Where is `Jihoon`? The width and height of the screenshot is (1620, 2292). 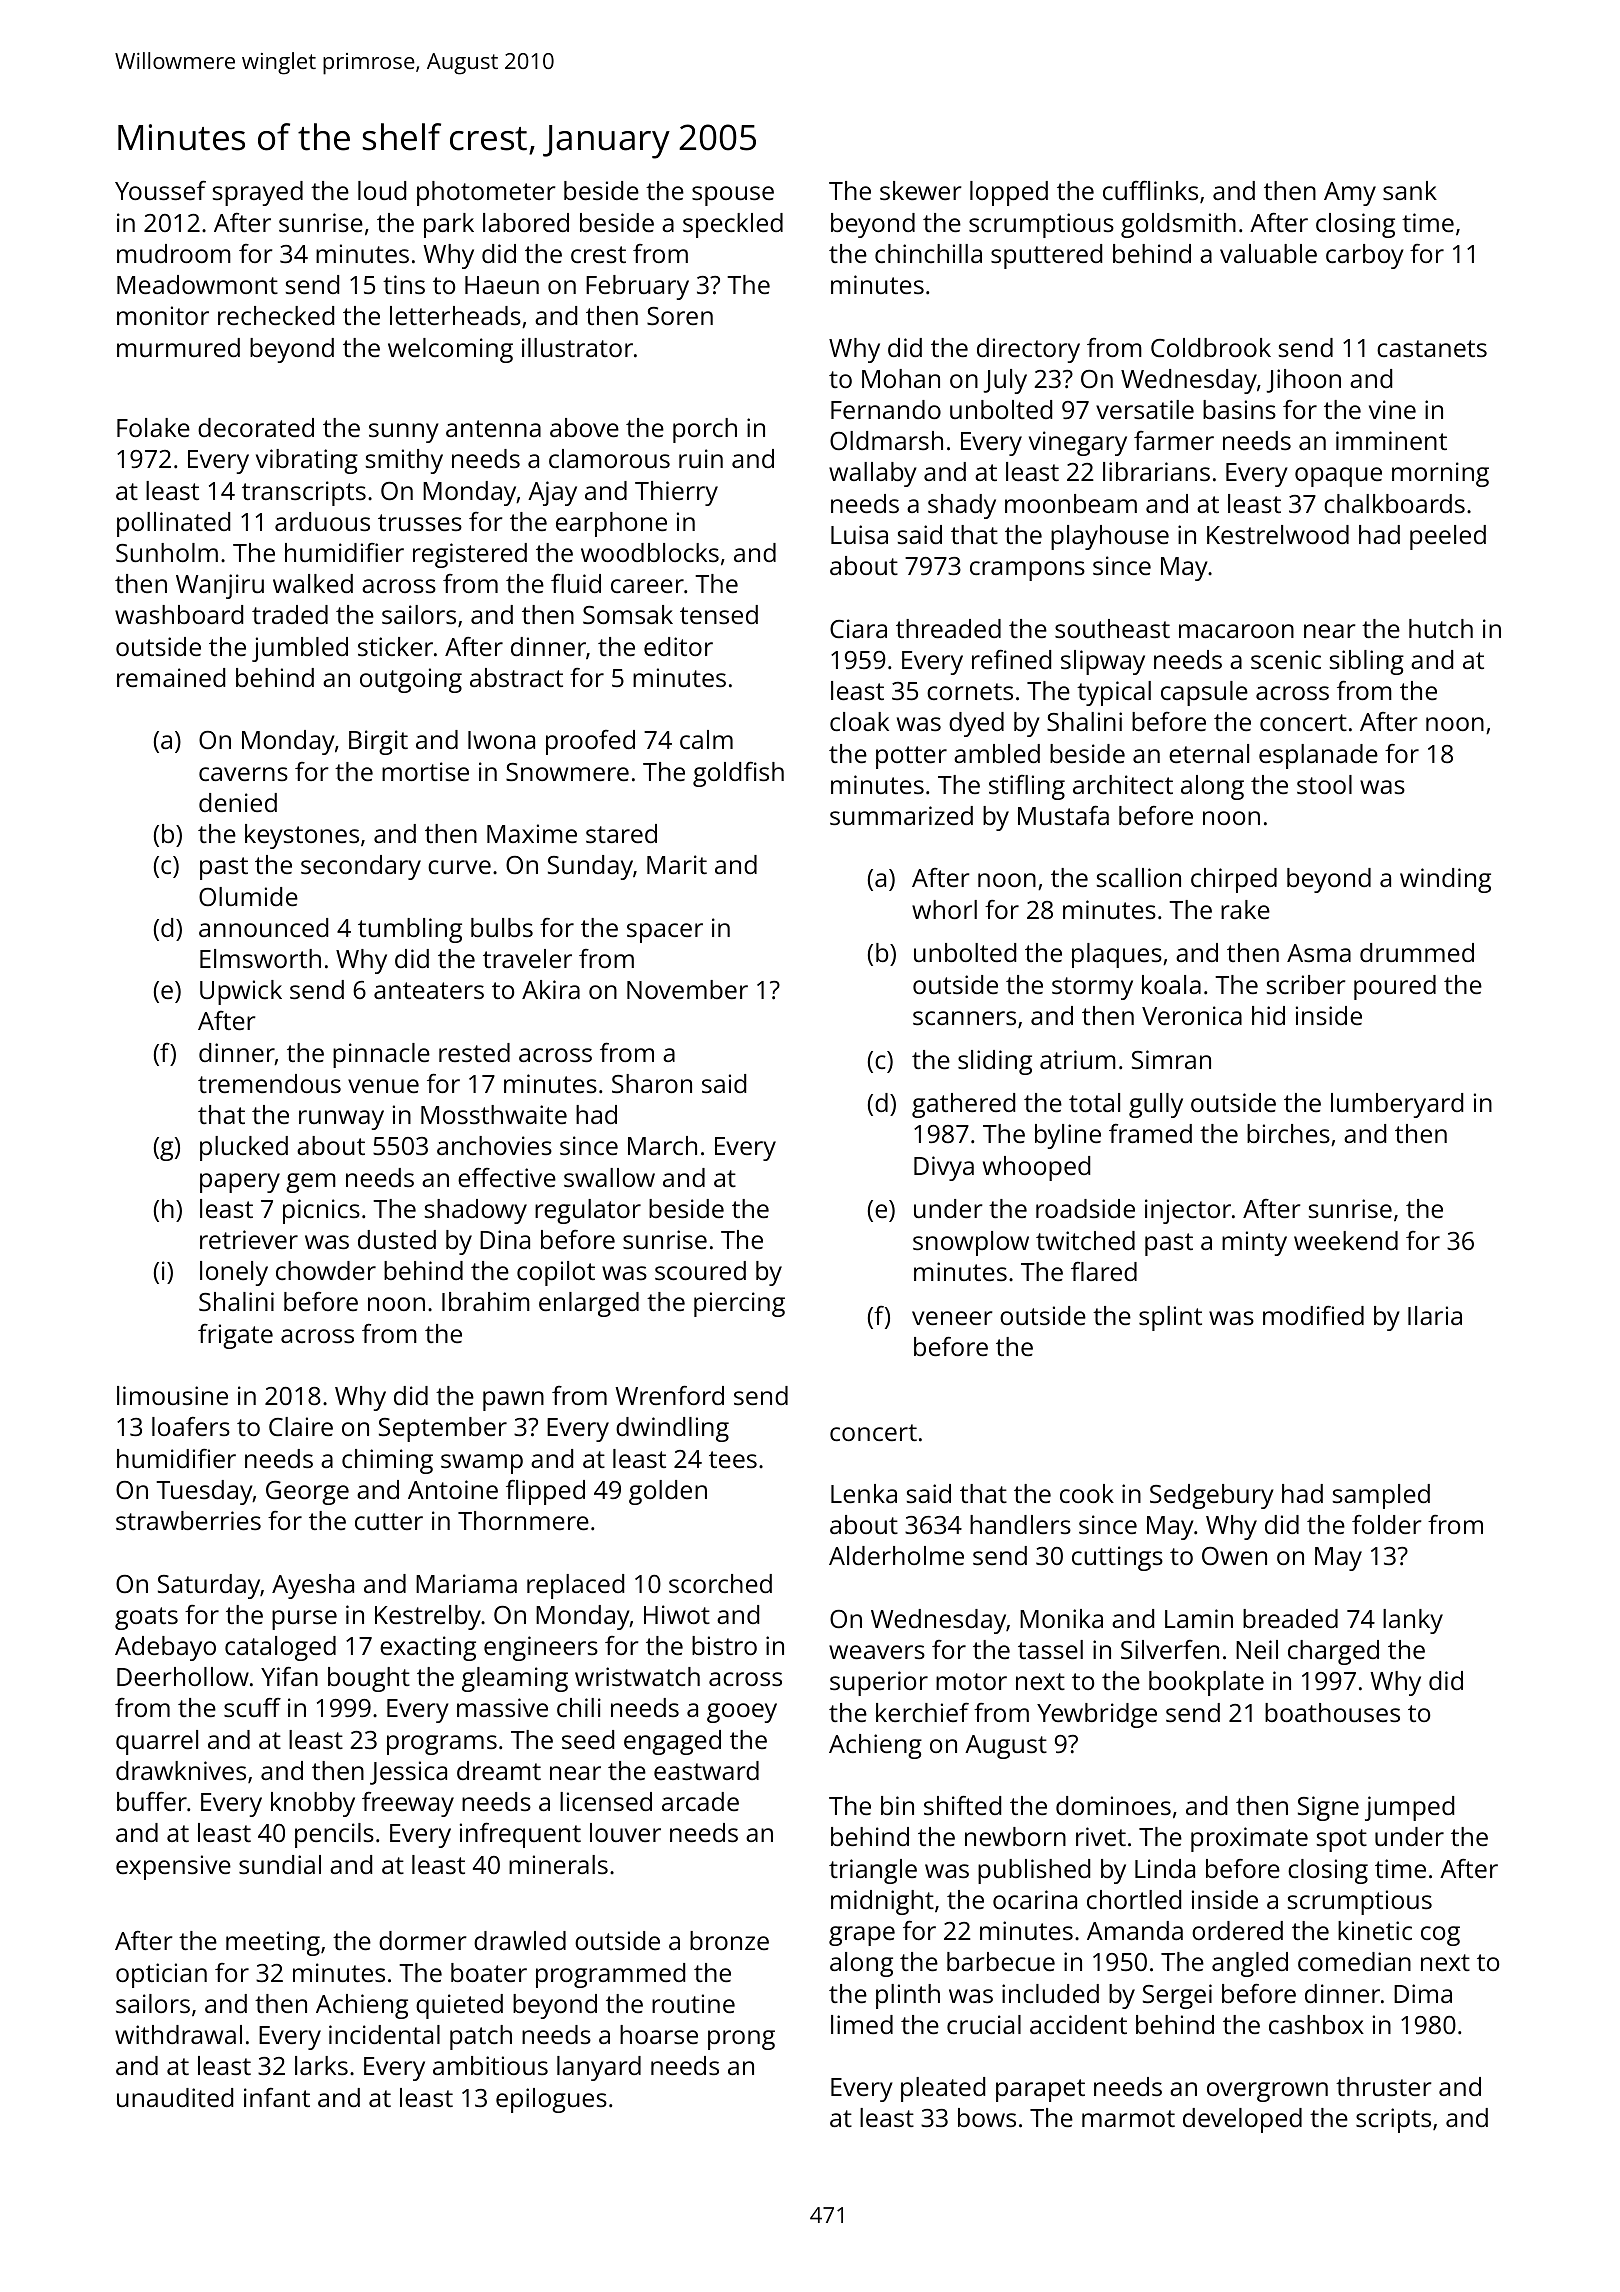 Jihoon is located at coordinates (1303, 381).
